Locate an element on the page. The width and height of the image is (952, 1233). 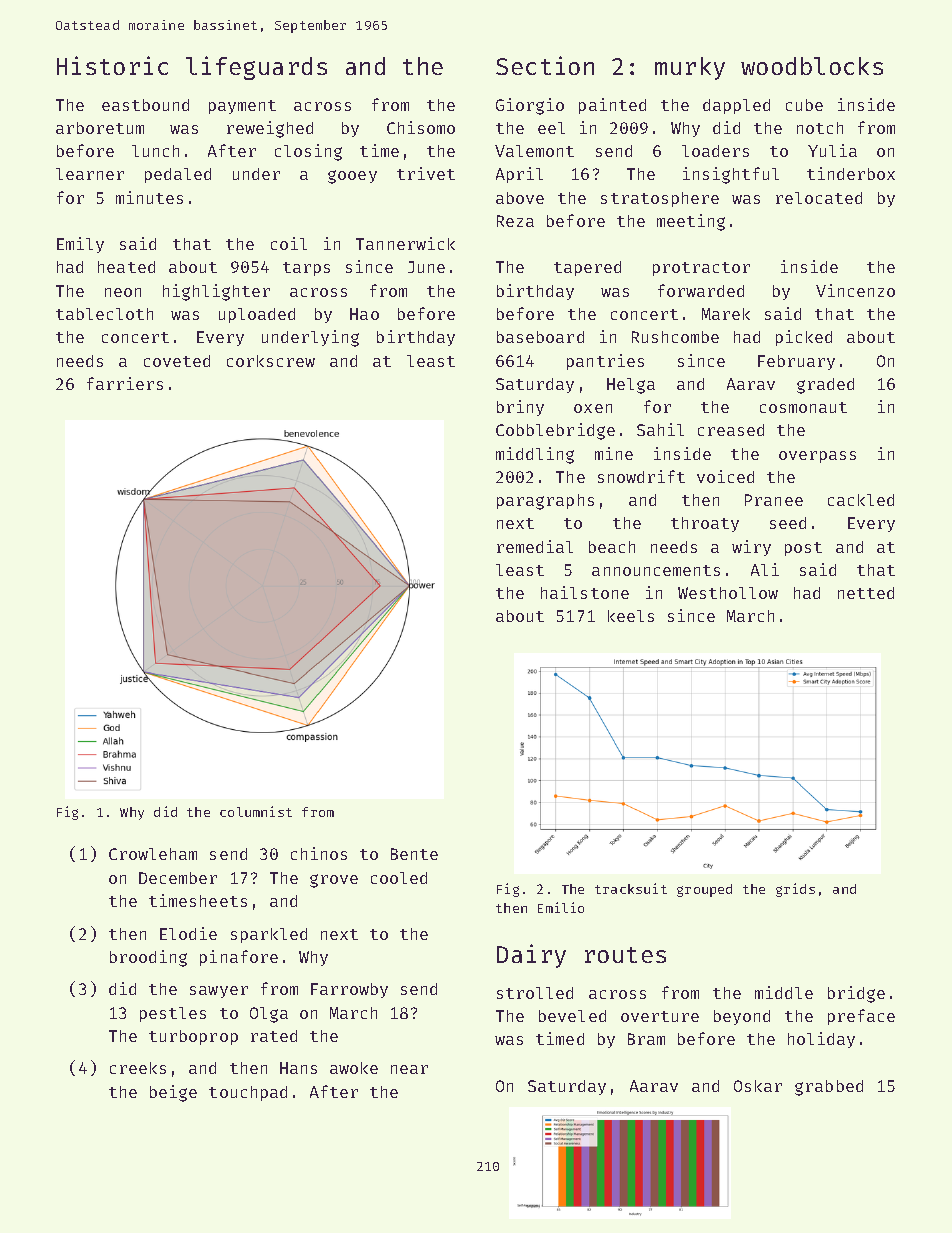
grouped is located at coordinates (704, 890).
